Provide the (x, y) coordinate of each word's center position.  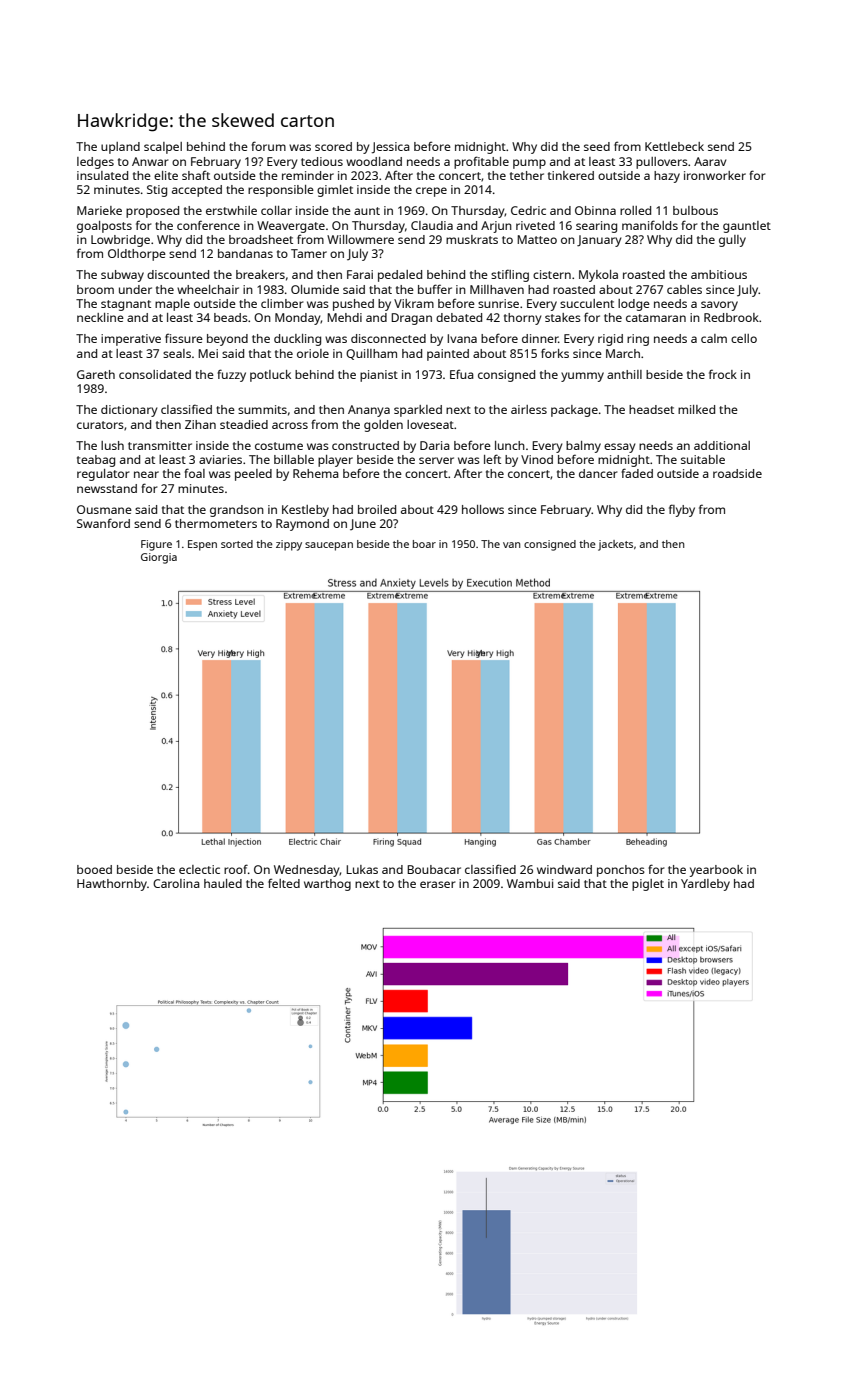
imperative (131, 340)
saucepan (329, 546)
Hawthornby (112, 885)
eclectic (199, 869)
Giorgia (159, 558)
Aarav (710, 161)
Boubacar (434, 869)
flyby (682, 510)
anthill (624, 374)
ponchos (621, 871)
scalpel (163, 148)
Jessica (390, 148)
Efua (462, 374)
